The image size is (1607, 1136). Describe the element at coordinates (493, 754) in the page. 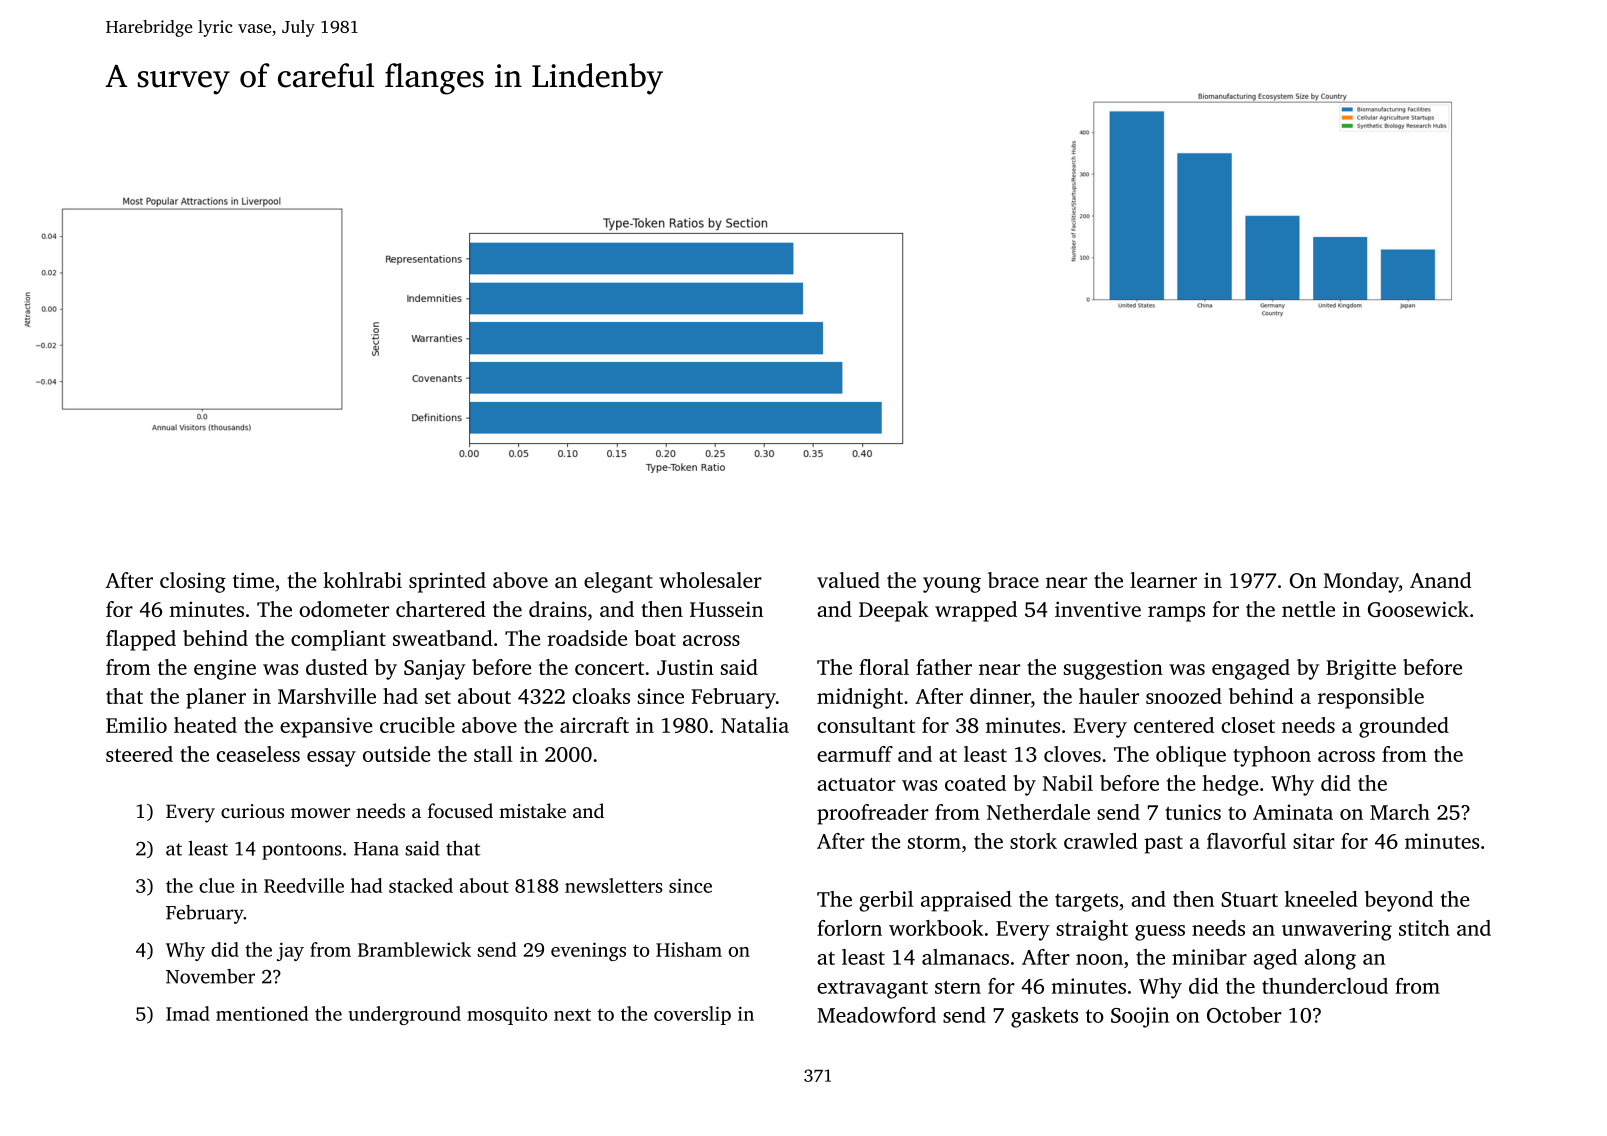

I see `stall` at that location.
